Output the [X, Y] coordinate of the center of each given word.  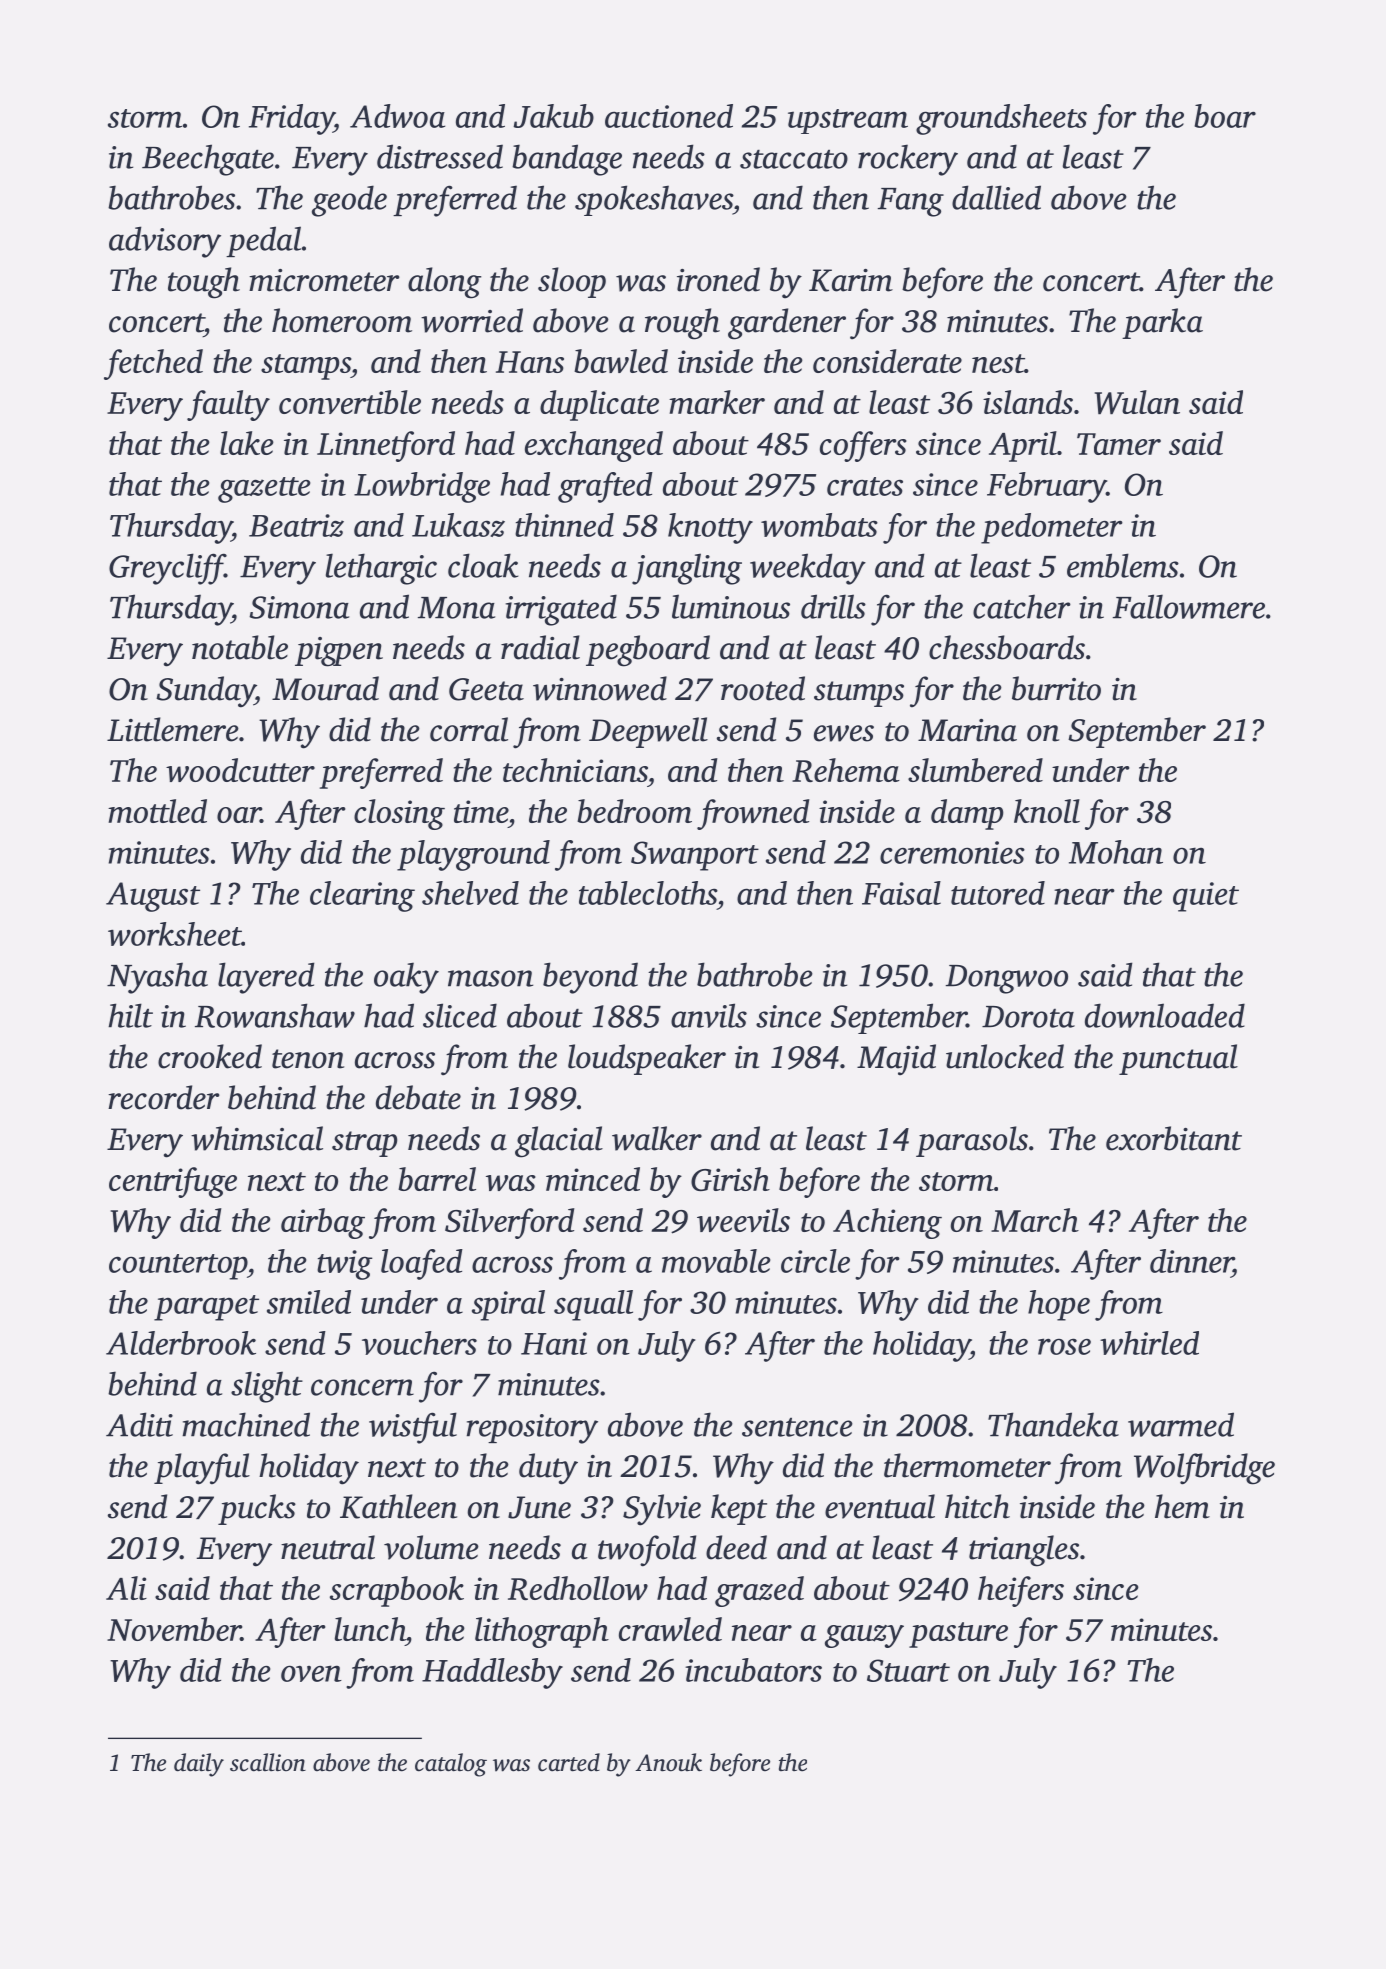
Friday [291, 119]
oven [311, 1673]
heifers [1021, 1591]
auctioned [669, 116]
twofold [647, 1551]
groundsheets [1001, 119]
